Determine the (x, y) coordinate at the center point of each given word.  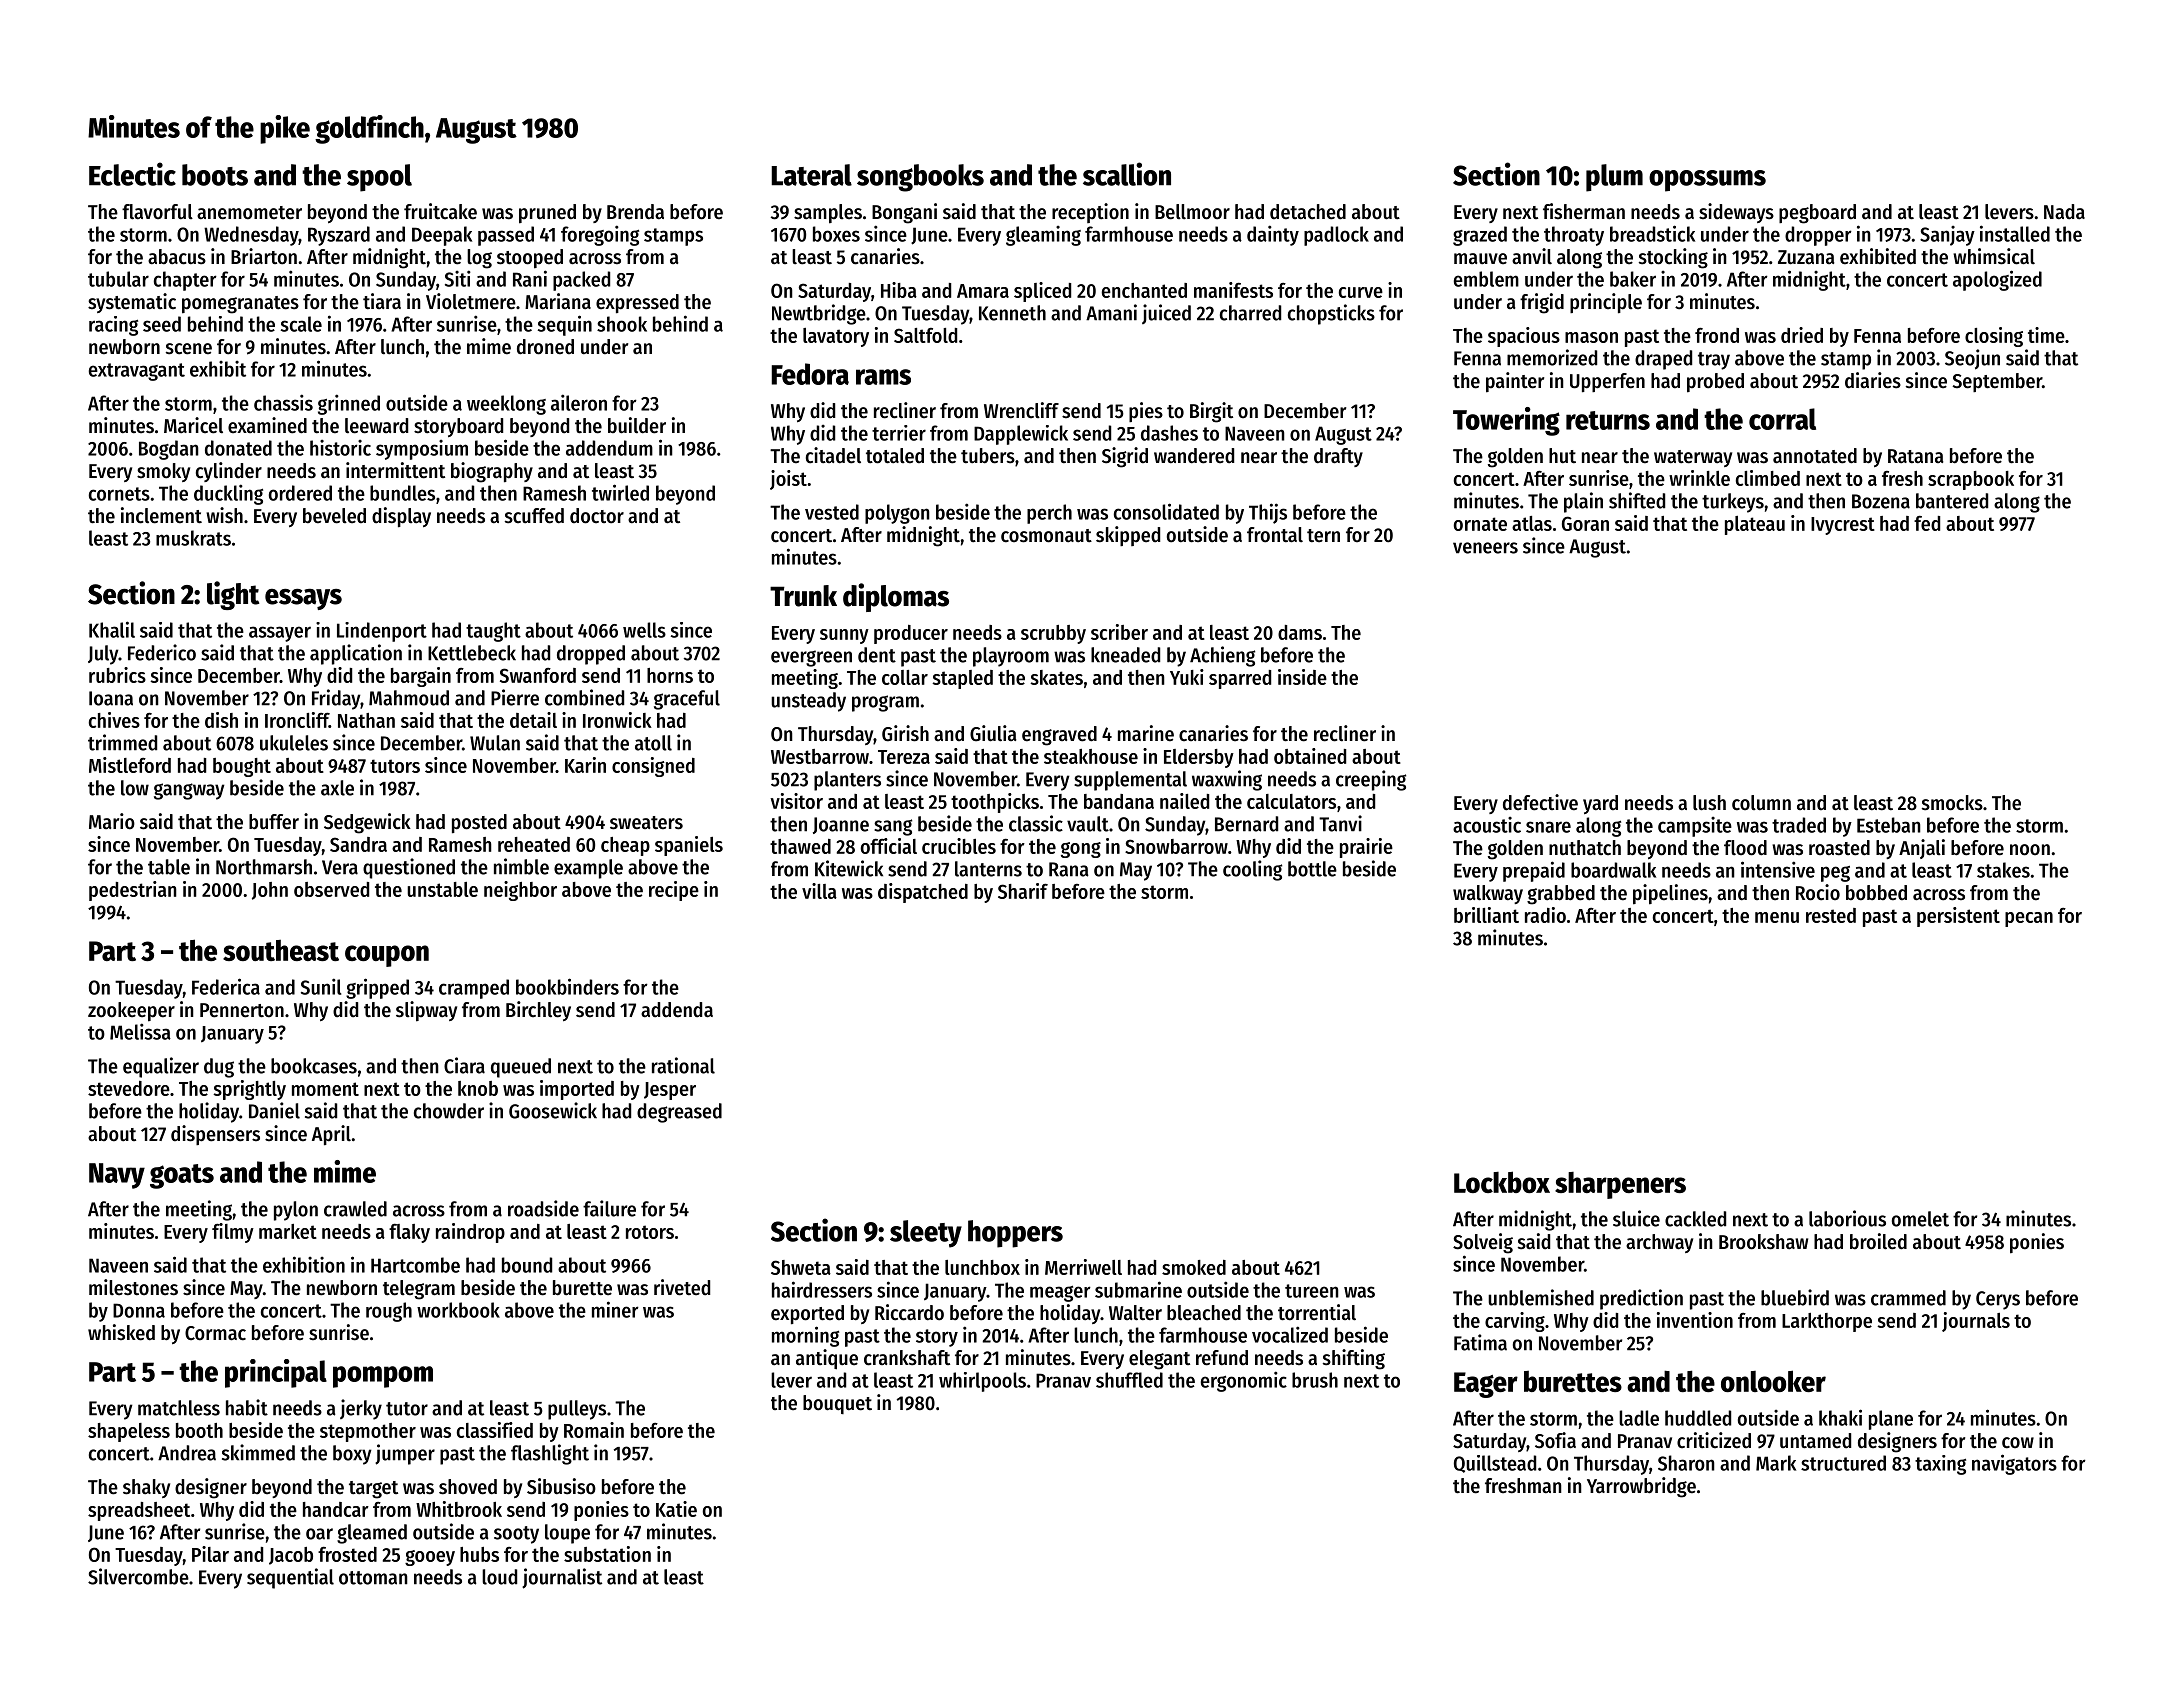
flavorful (157, 212)
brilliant (1486, 915)
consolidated (1166, 511)
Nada (2064, 212)
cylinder (229, 472)
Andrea (187, 1453)
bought (242, 767)
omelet (1920, 1219)
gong (1081, 850)
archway (1659, 1243)
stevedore (129, 1088)
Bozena (1881, 501)
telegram (419, 1290)
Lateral (811, 175)
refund (1222, 1358)
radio (1545, 915)
